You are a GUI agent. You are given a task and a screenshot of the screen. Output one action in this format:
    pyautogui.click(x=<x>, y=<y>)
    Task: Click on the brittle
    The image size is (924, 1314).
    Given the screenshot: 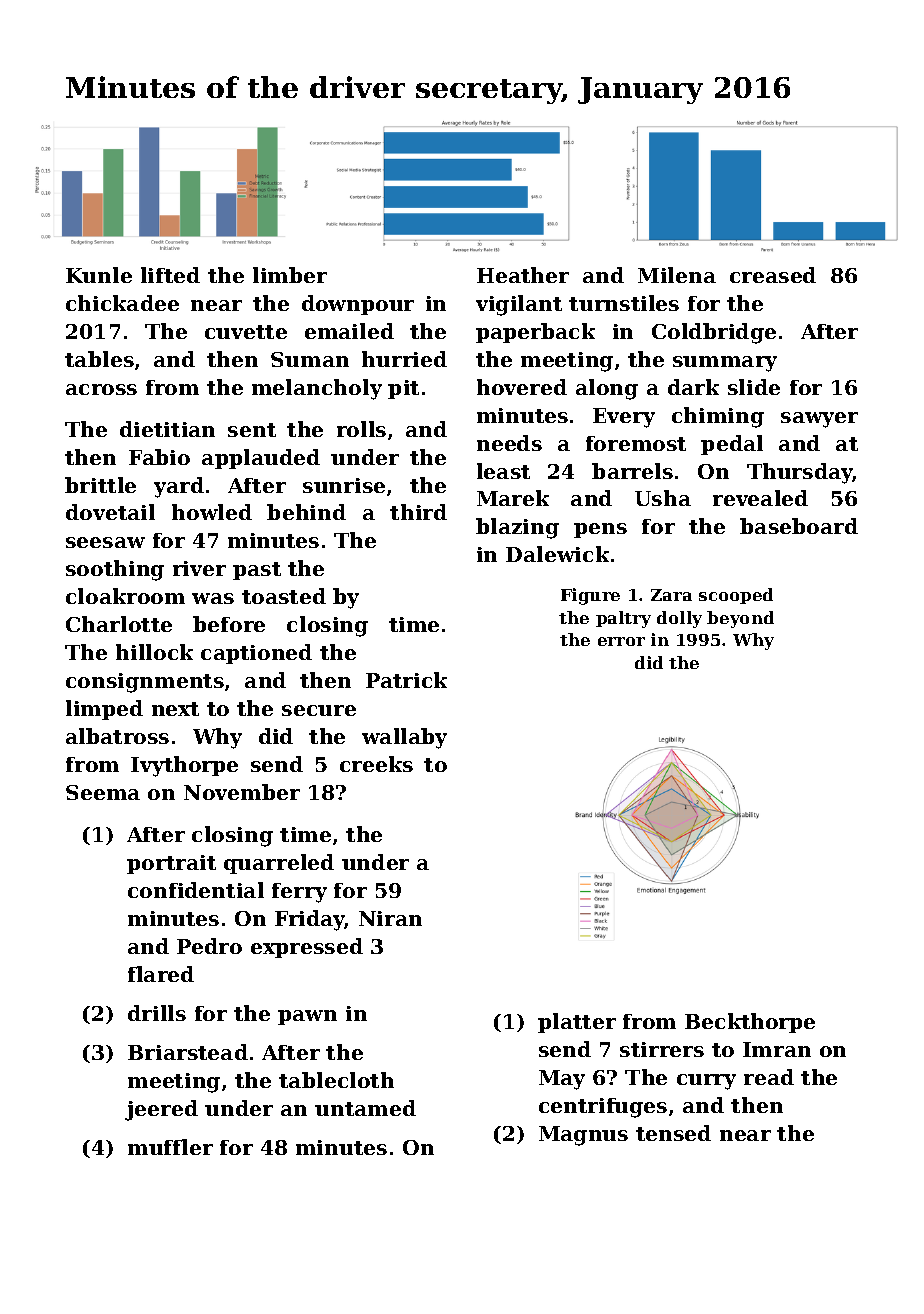 What is the action you would take?
    pyautogui.click(x=100, y=485)
